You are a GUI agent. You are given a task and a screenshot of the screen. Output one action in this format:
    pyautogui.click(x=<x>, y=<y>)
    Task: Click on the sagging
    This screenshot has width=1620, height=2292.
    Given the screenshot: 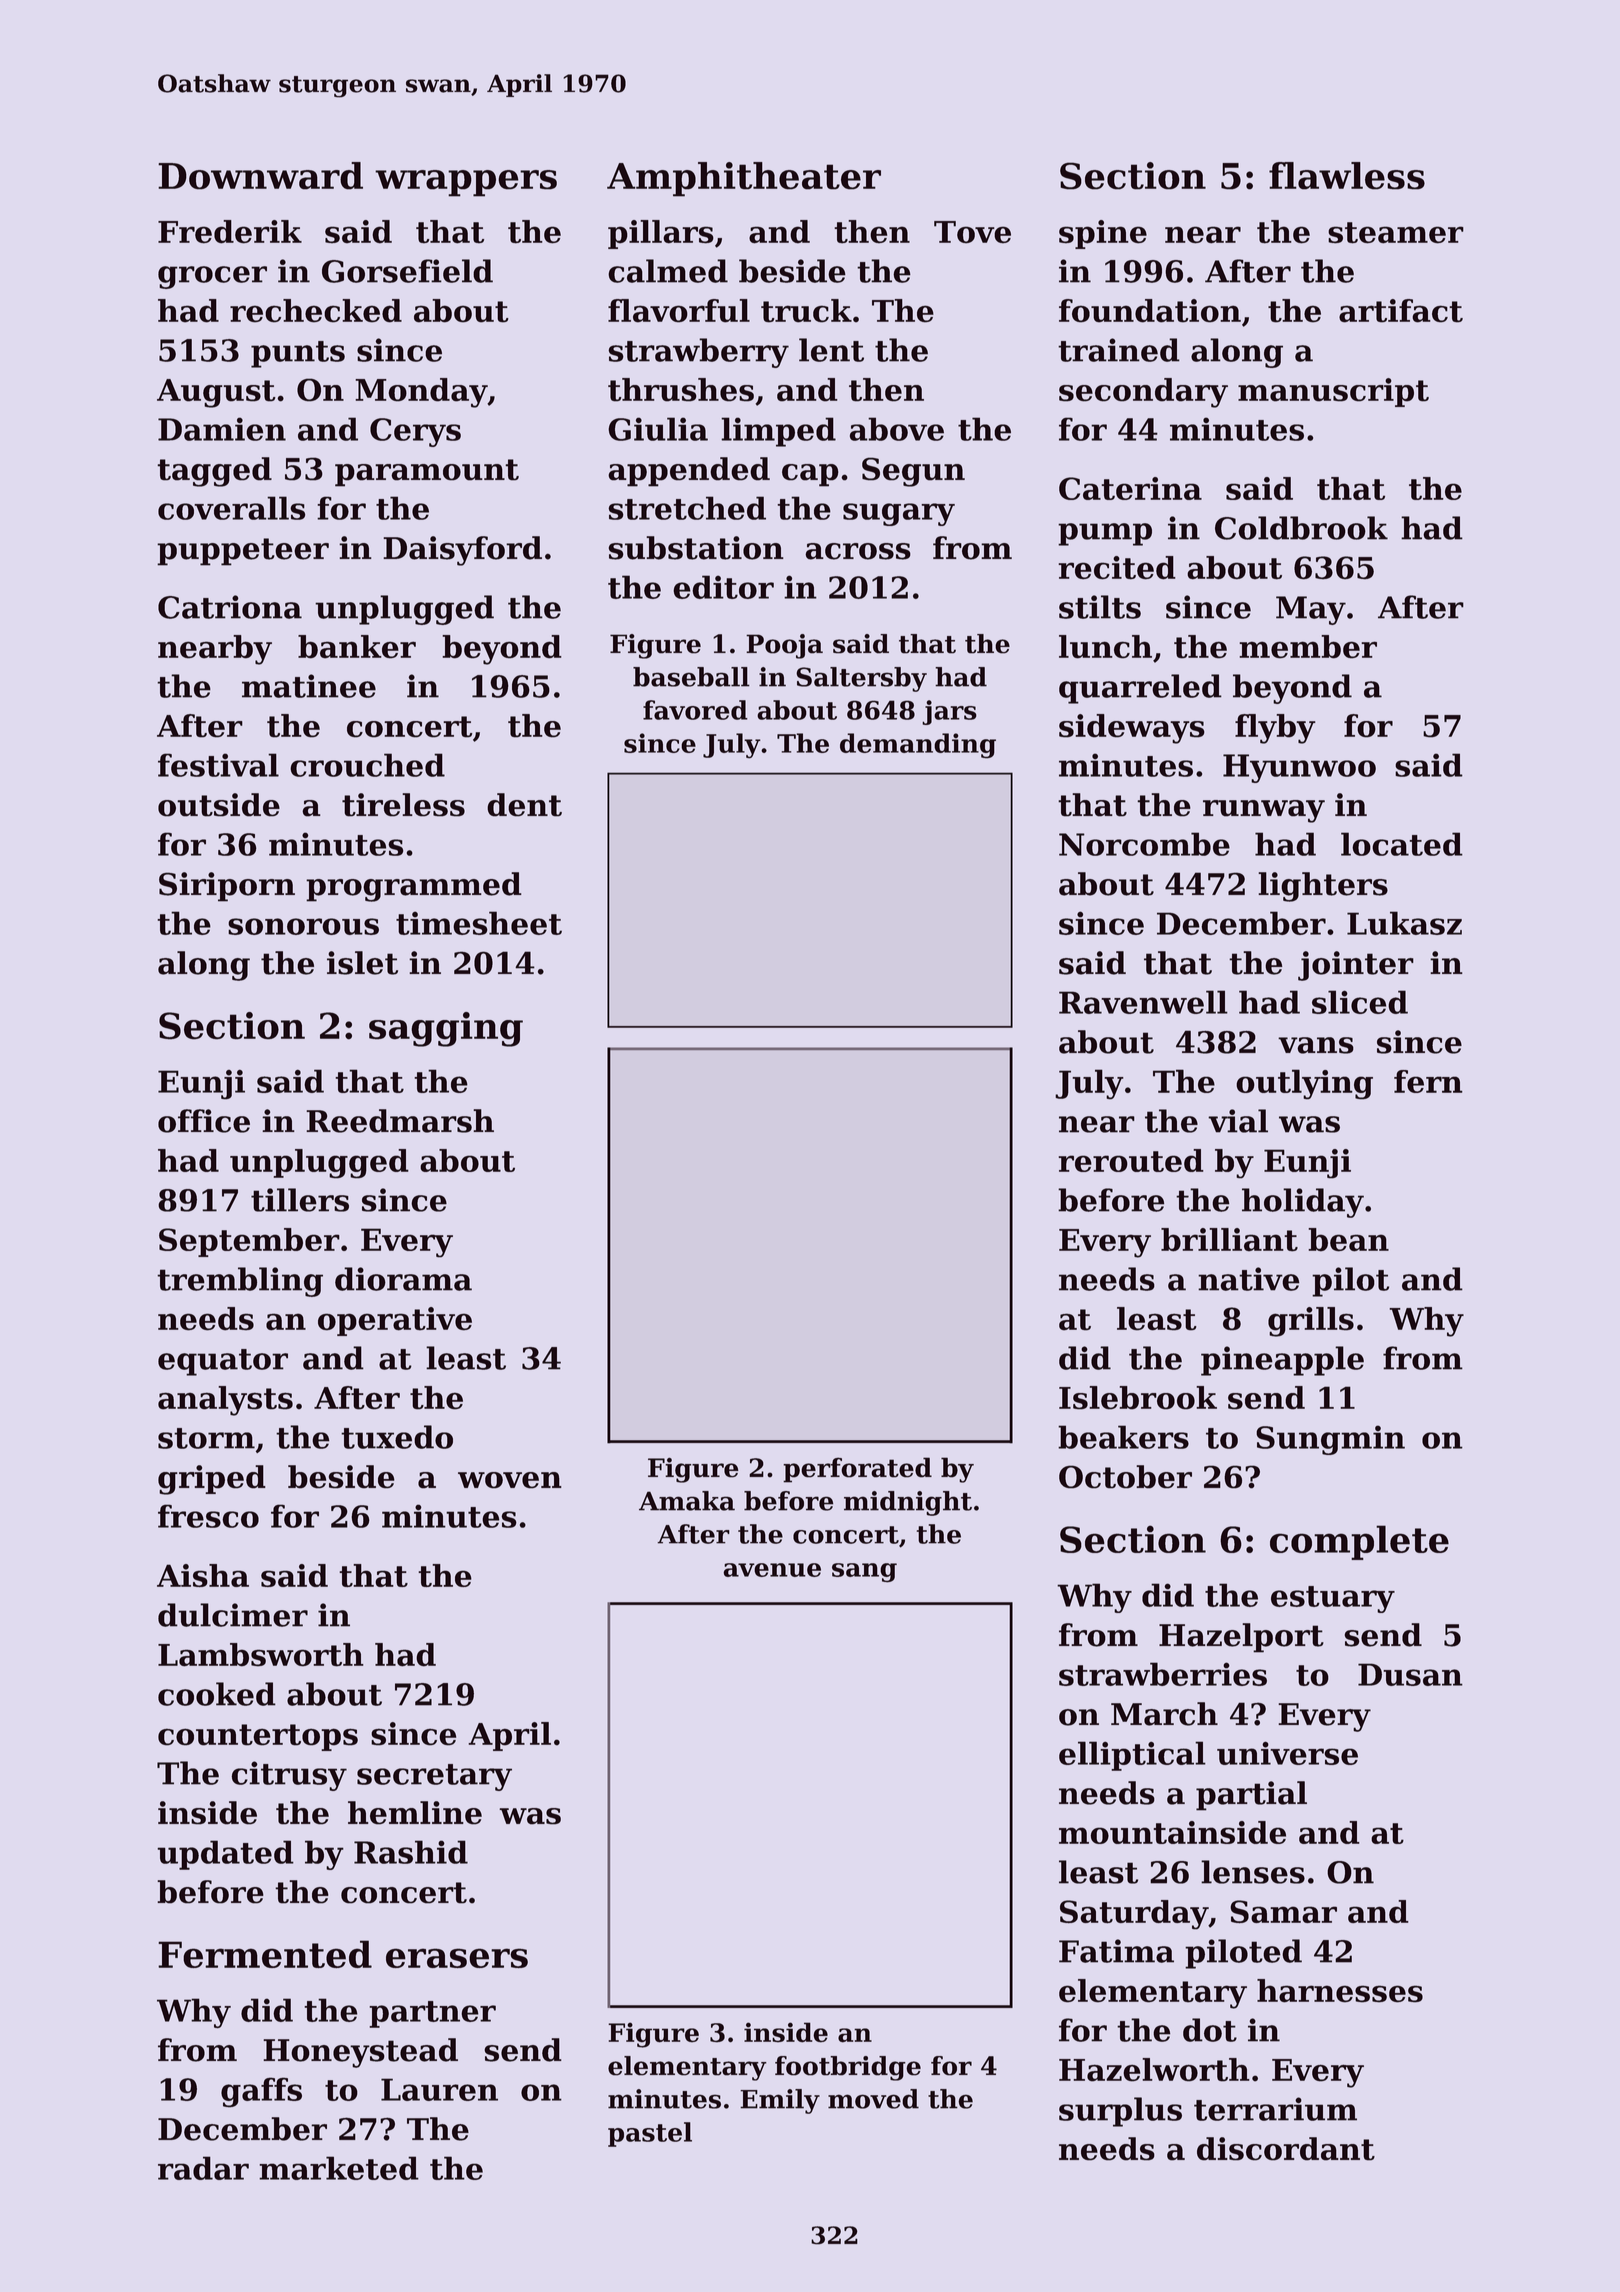 What is the action you would take?
    pyautogui.click(x=446, y=1029)
